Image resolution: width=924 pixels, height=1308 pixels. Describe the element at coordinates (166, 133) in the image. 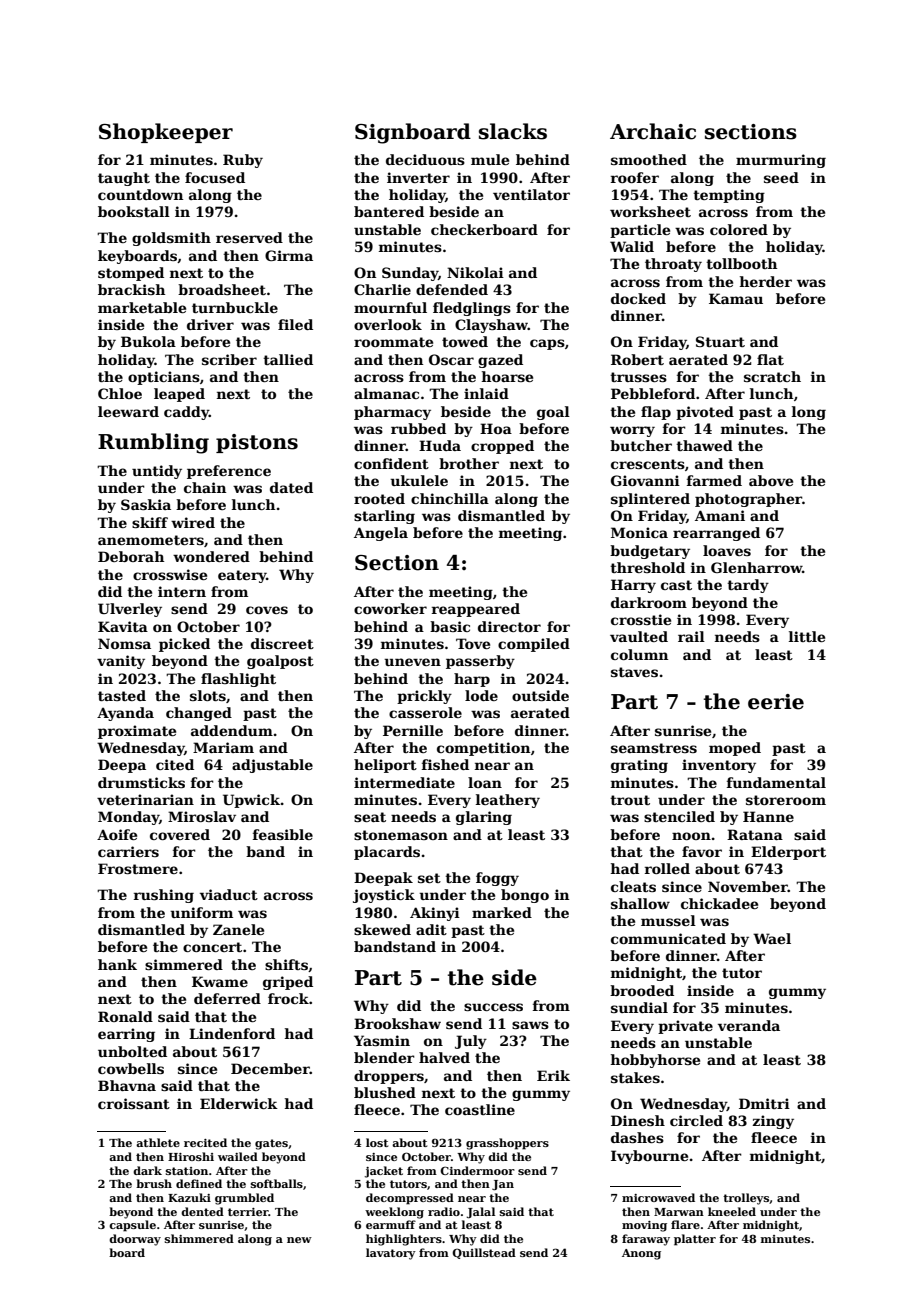

I see `Shopkeeper` at that location.
